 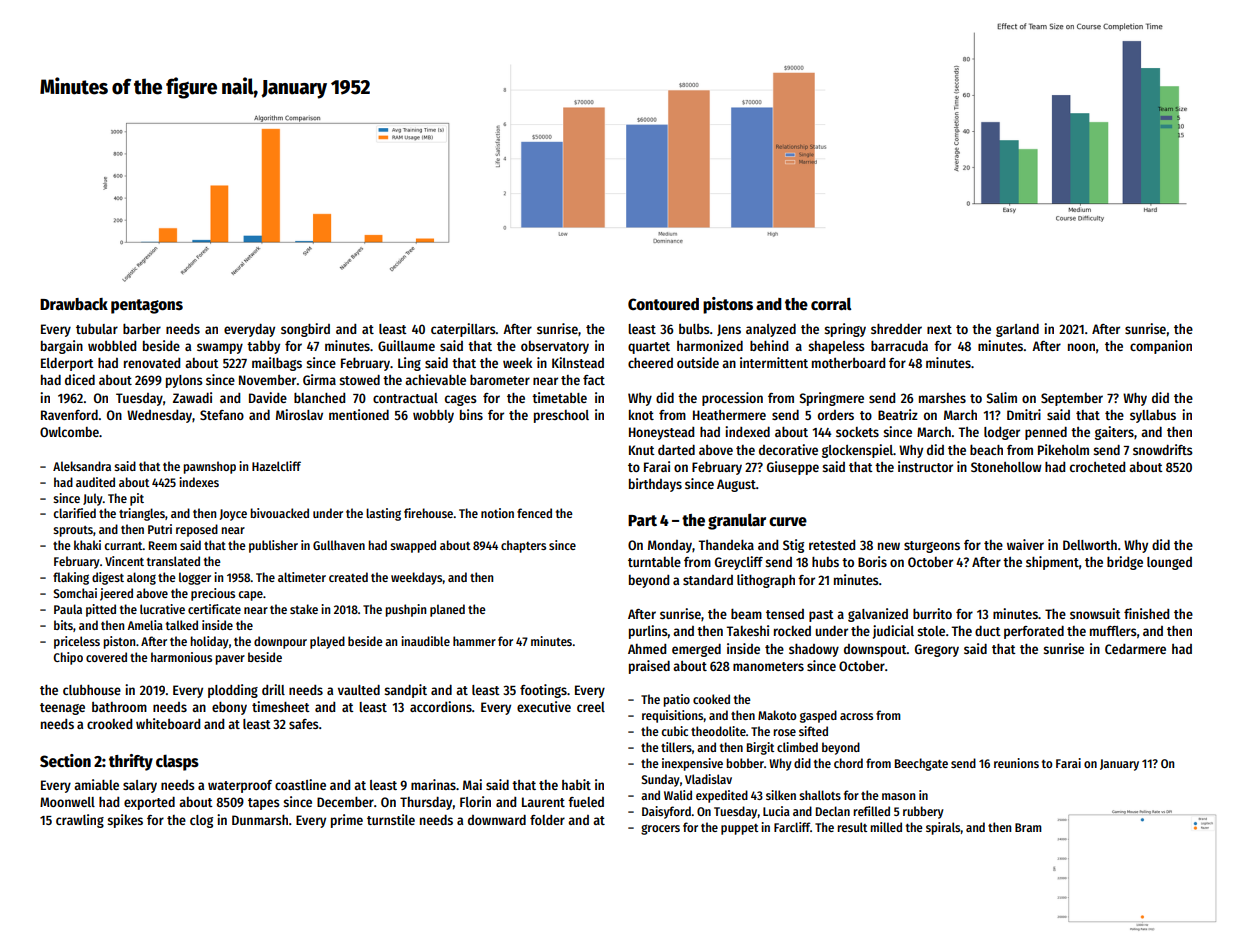 What do you see at coordinates (660, 829) in the screenshot?
I see `grocers` at bounding box center [660, 829].
